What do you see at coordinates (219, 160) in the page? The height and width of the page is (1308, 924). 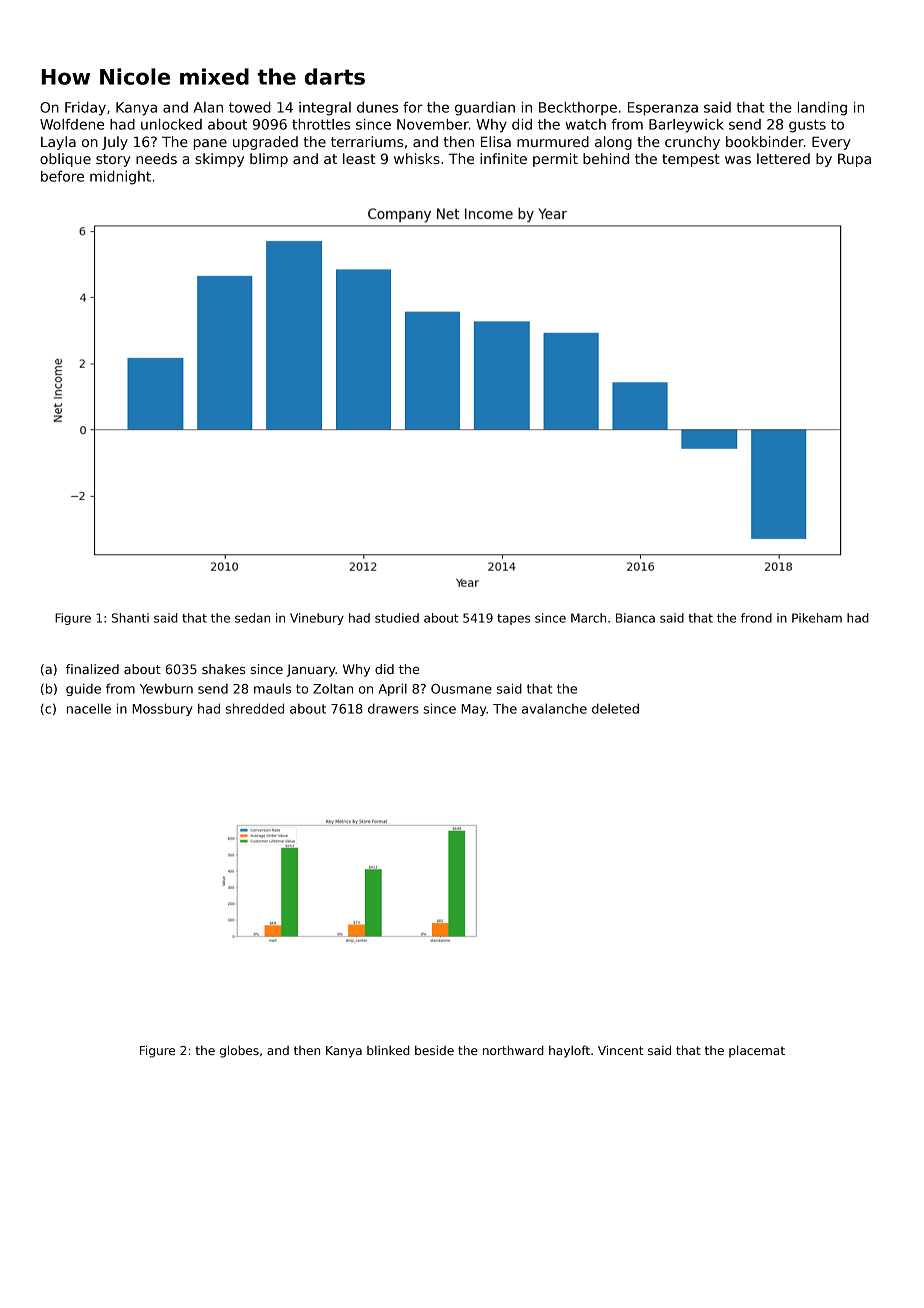 I see `skimpy` at bounding box center [219, 160].
